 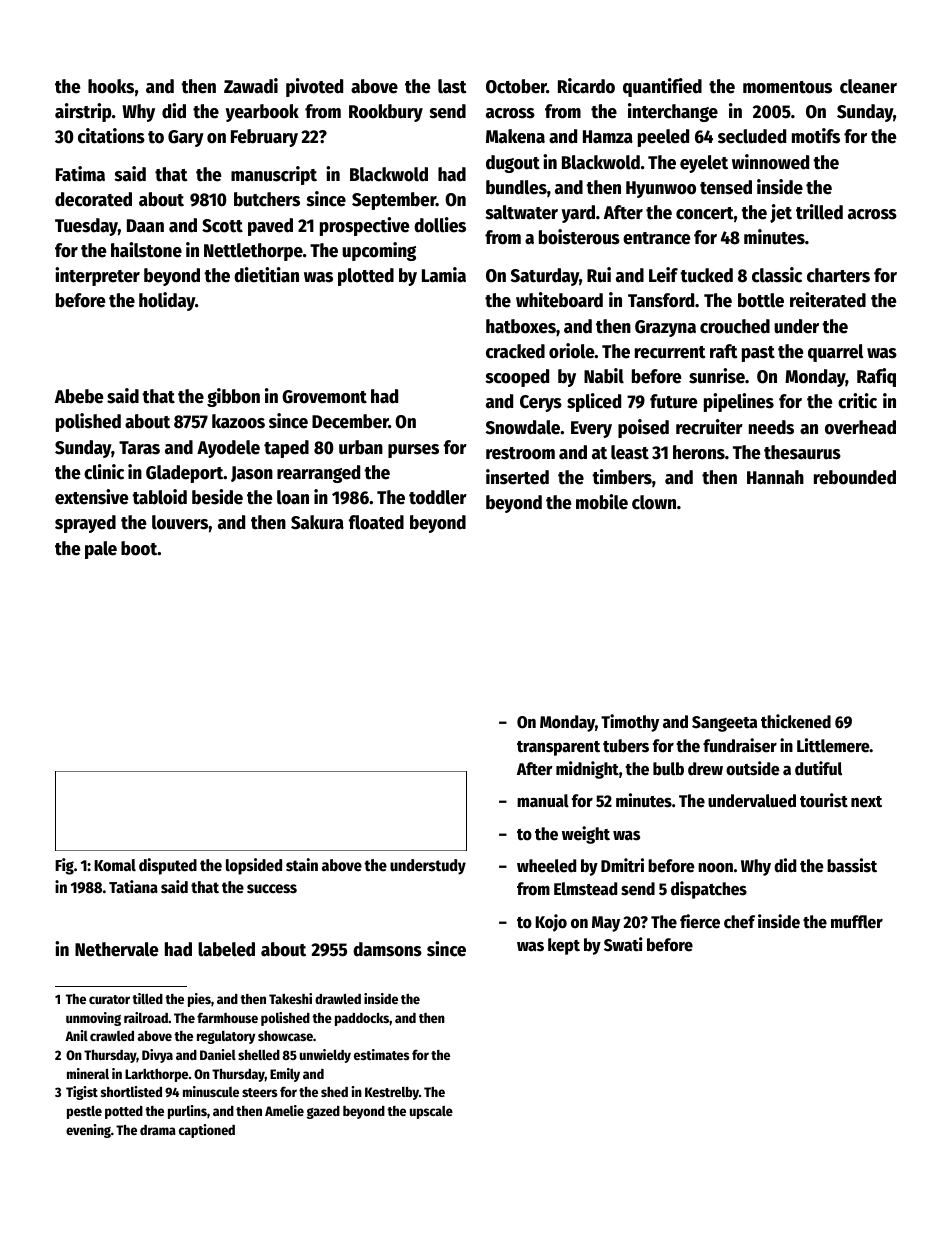 I want to click on Fig, so click(x=64, y=866).
